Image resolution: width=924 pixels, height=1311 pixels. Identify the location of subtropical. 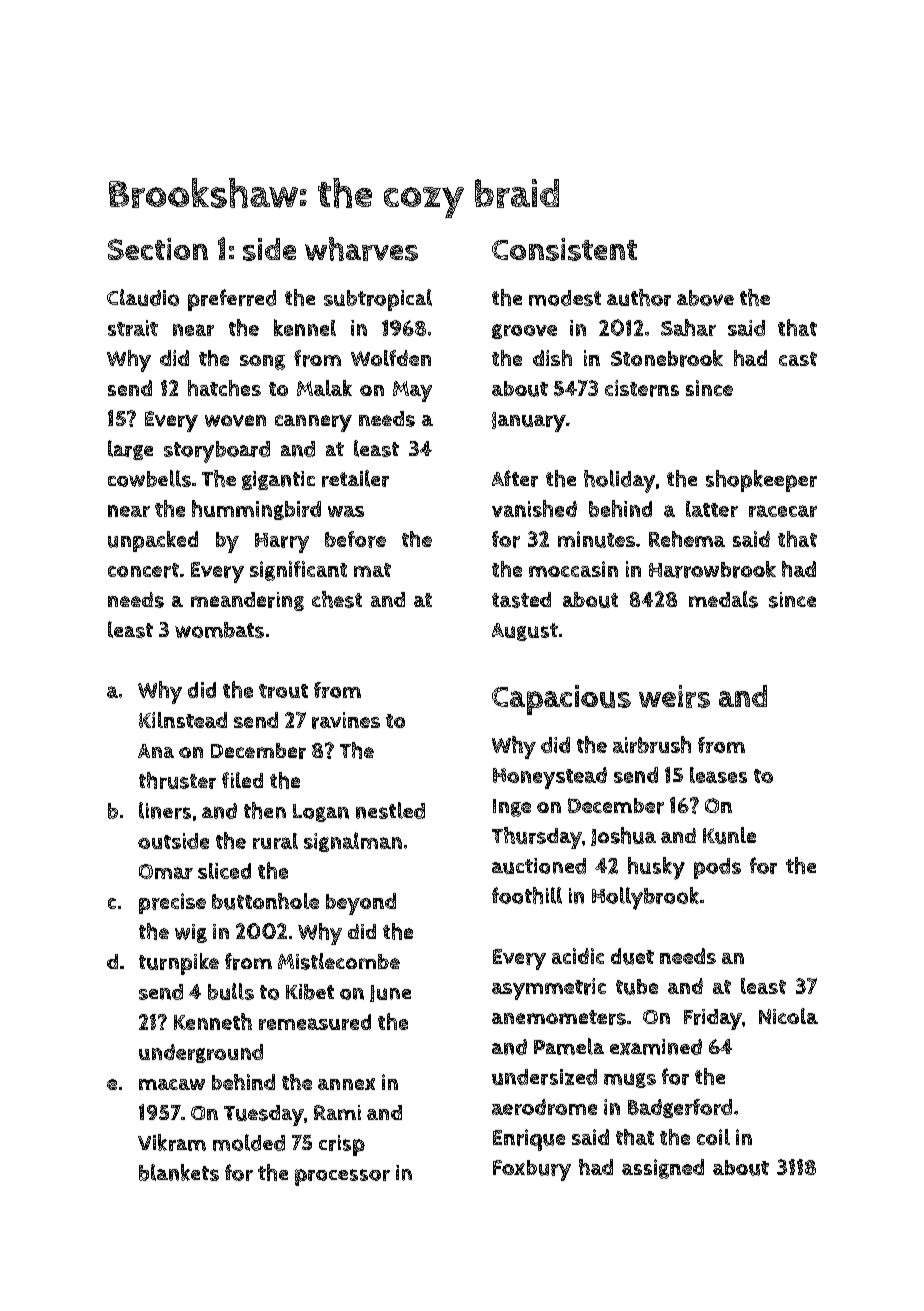
(378, 300).
